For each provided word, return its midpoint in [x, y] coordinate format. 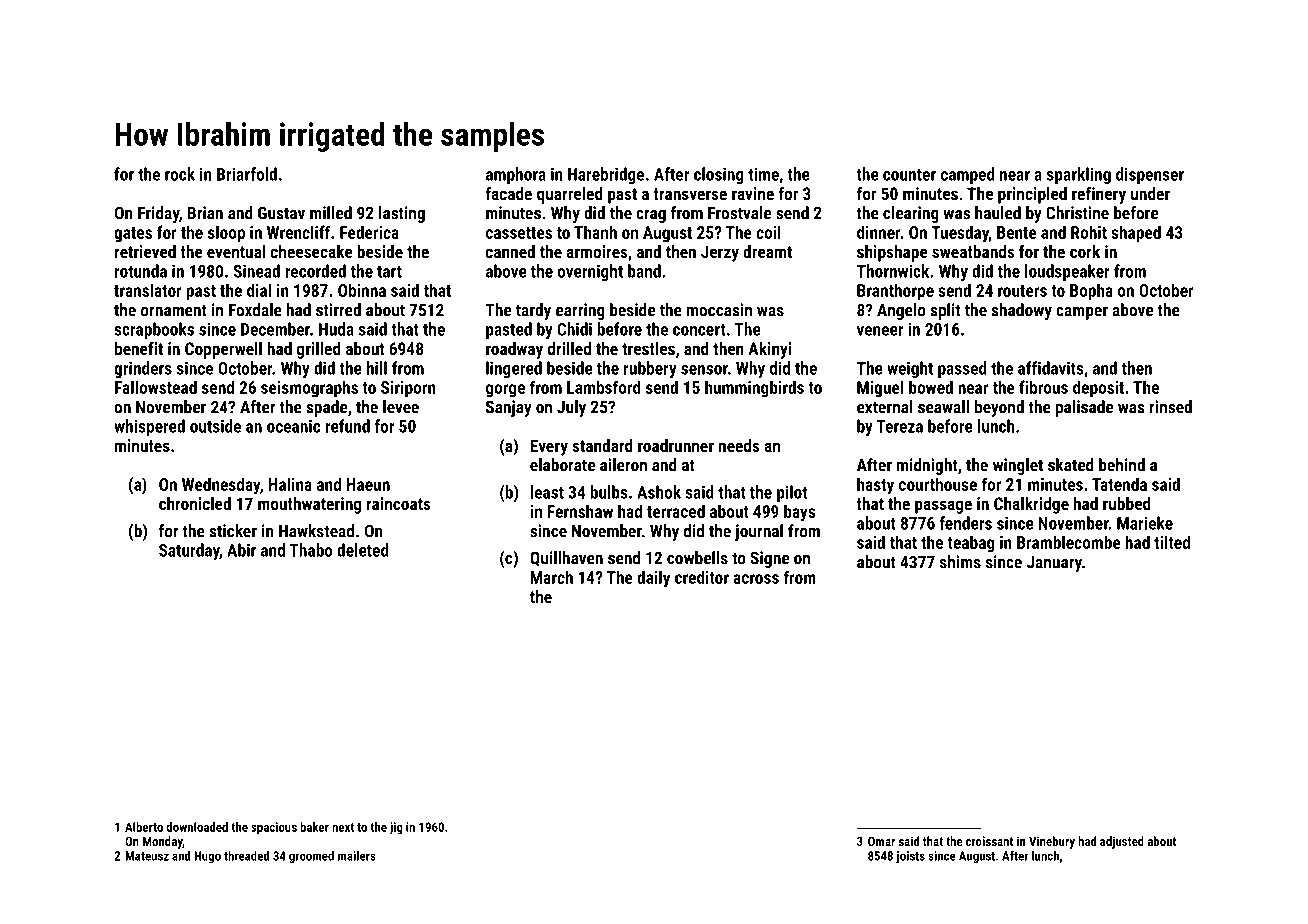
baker [314, 827]
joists [910, 857]
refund [347, 426]
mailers [357, 856]
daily [653, 579]
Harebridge [606, 175]
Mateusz [147, 856]
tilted [1172, 542]
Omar [881, 841]
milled [331, 213]
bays [800, 513]
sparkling [1079, 175]
